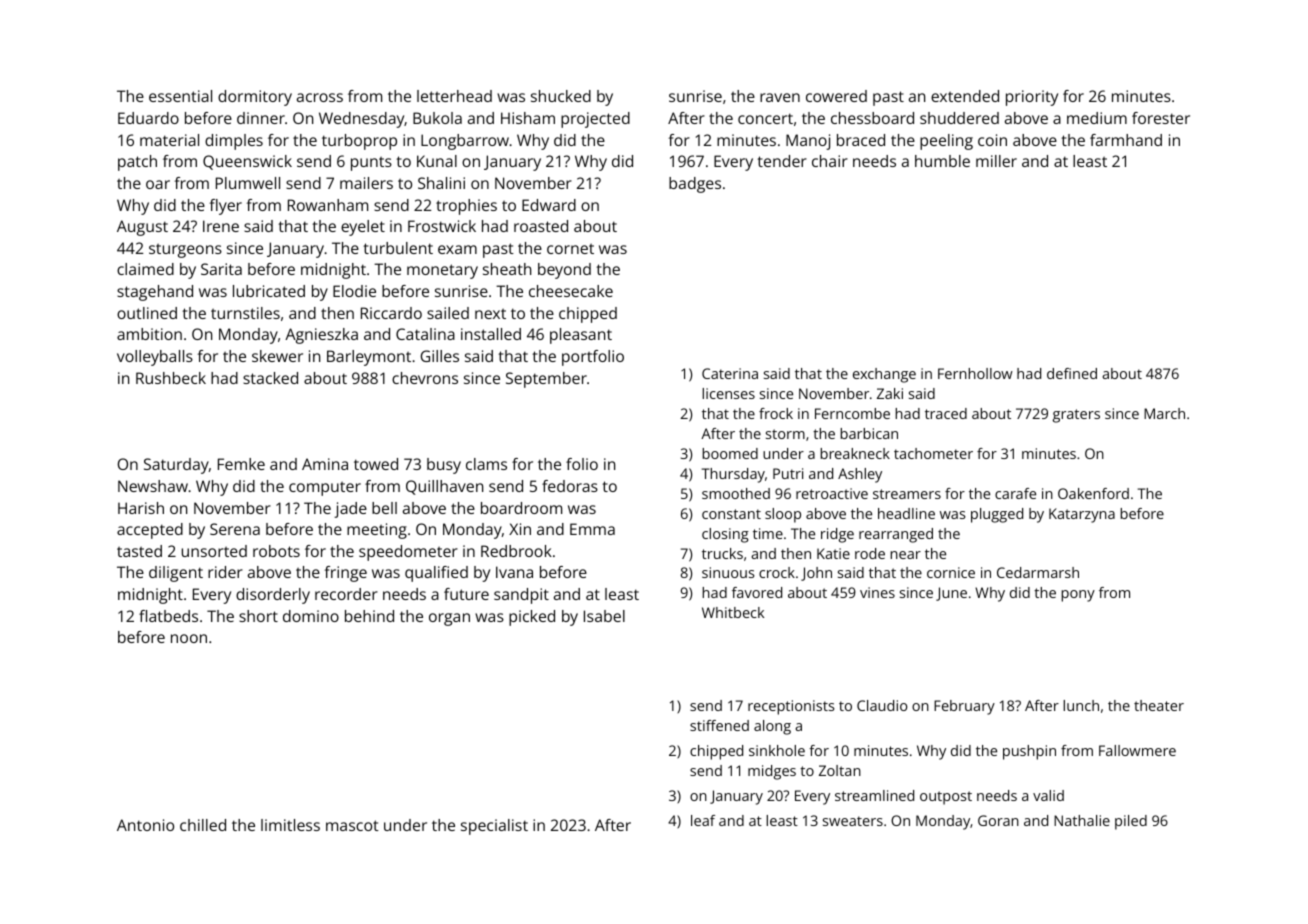 The height and width of the screenshot is (924, 1308). Describe the element at coordinates (570, 249) in the screenshot. I see `cornet` at that location.
